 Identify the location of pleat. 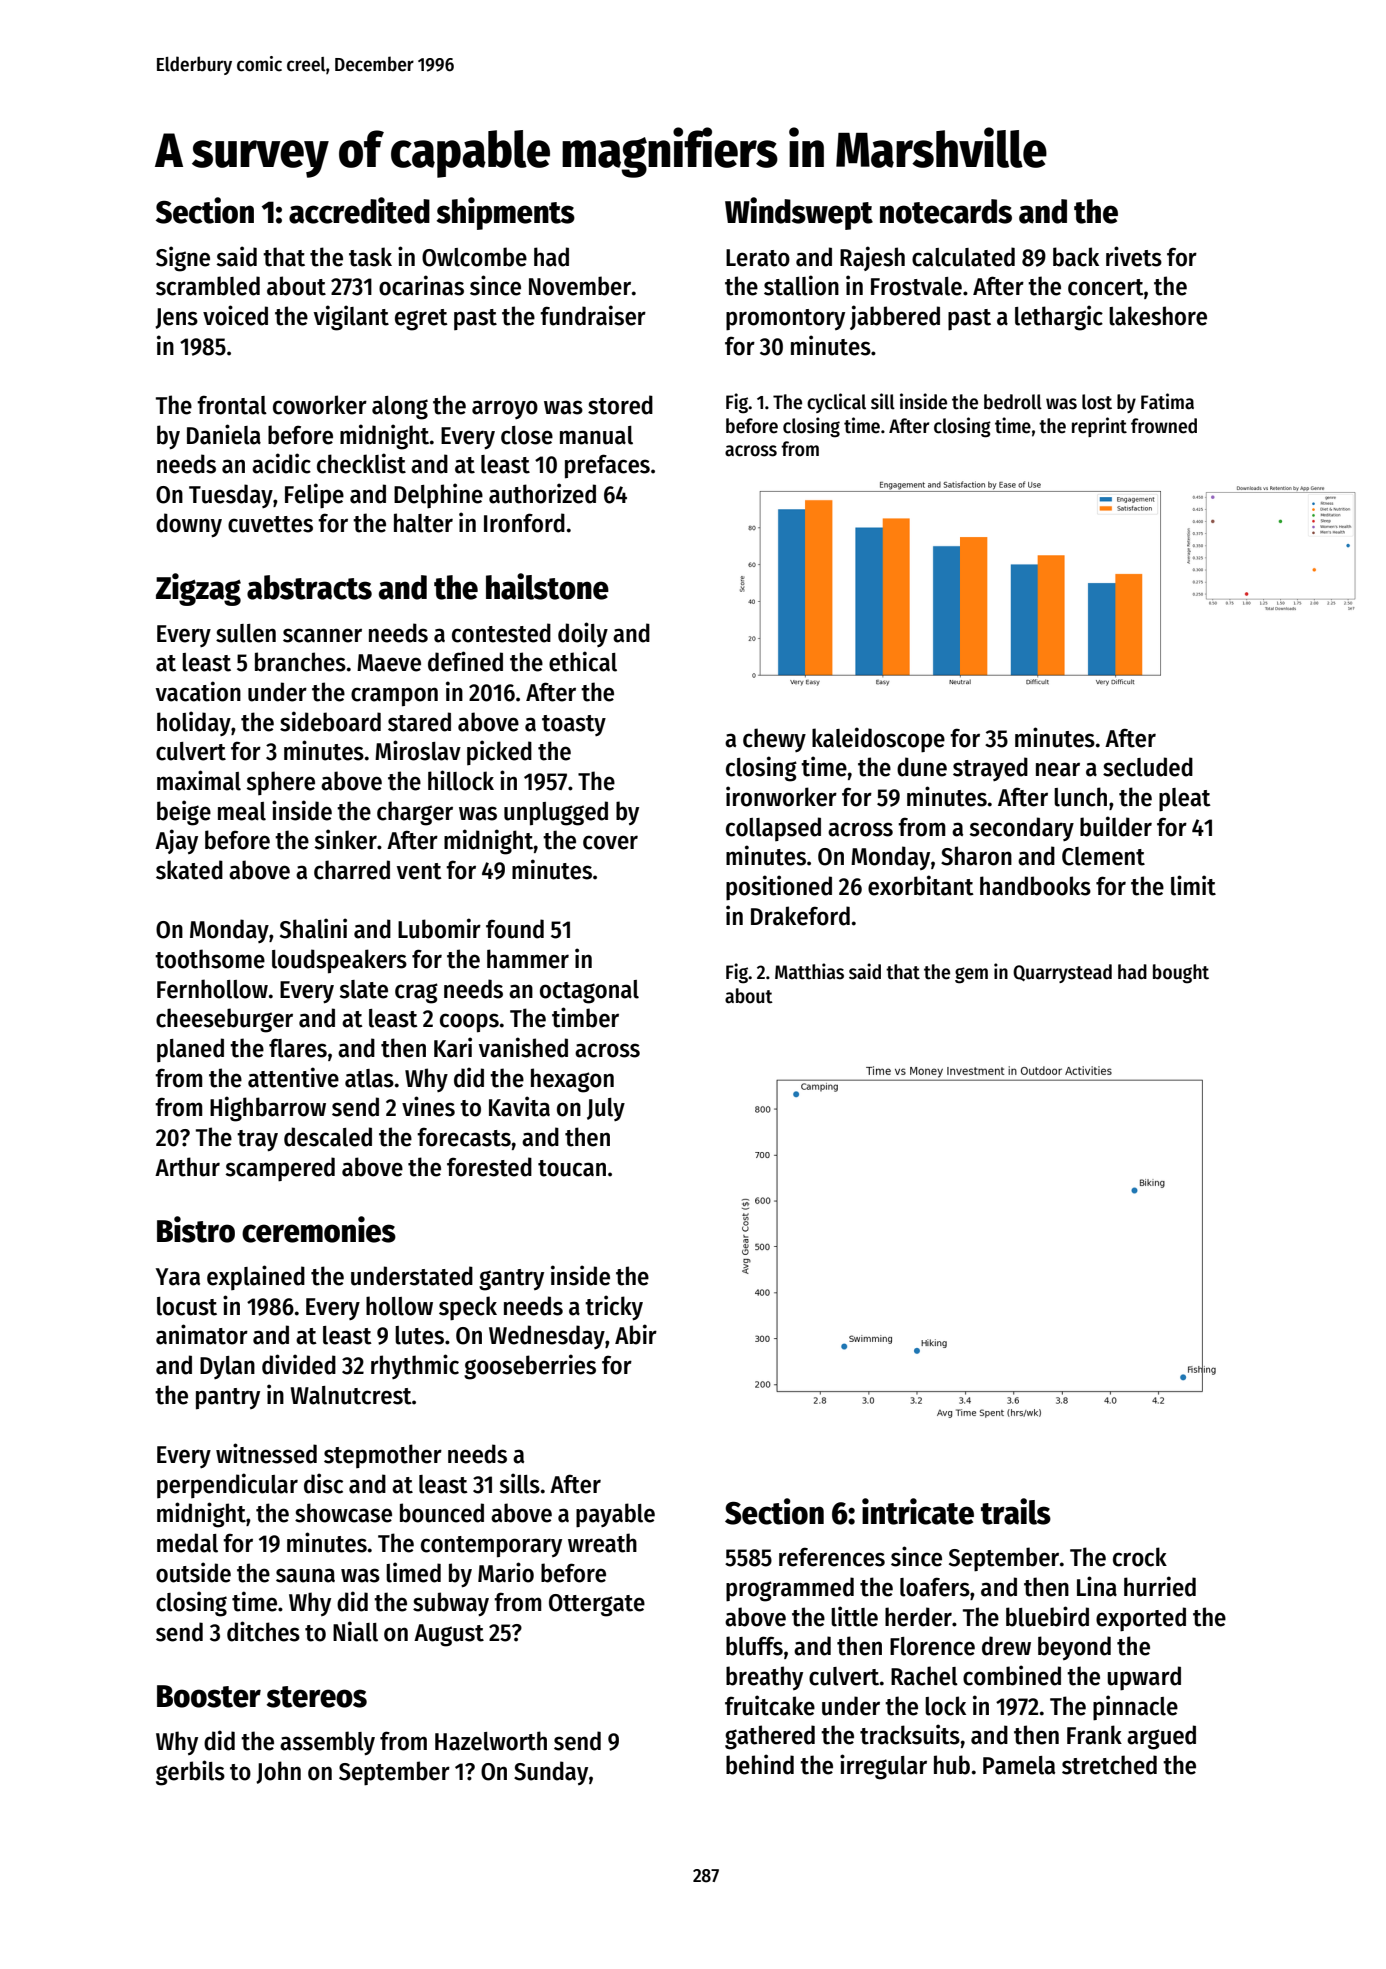
(1185, 800).
